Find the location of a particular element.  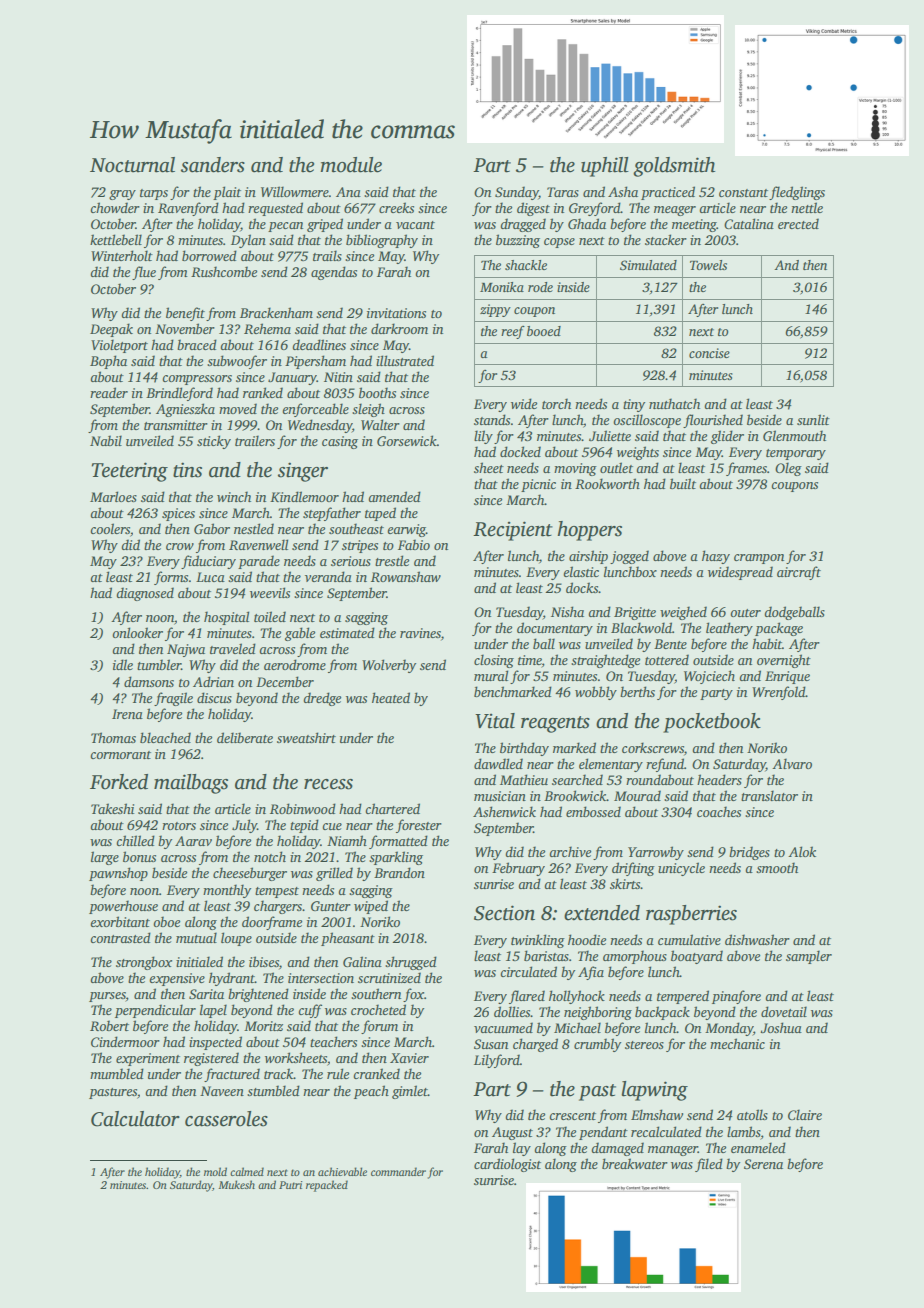

winch is located at coordinates (234, 496).
